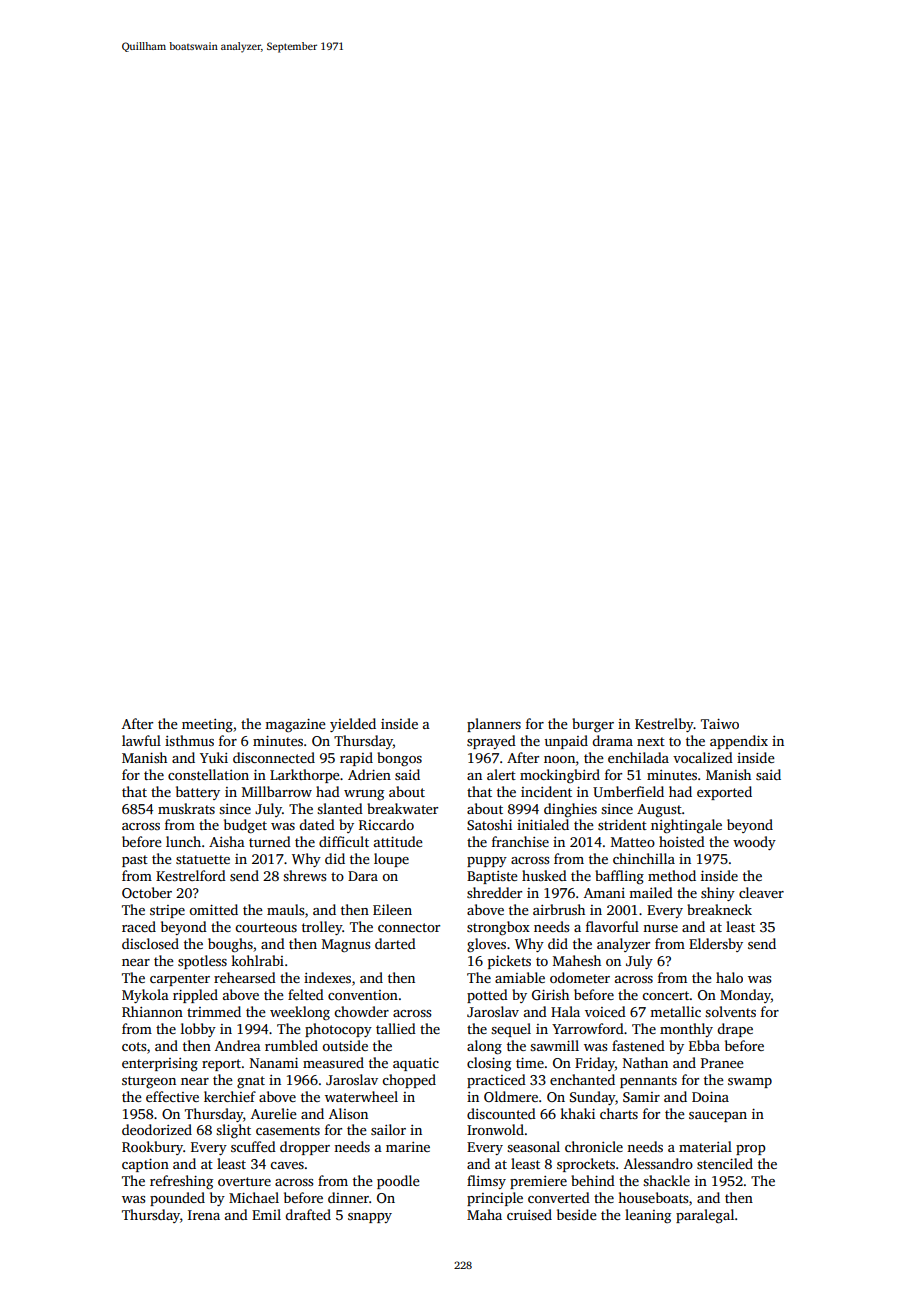 Image resolution: width=908 pixels, height=1316 pixels. What do you see at coordinates (395, 943) in the document?
I see `darted` at bounding box center [395, 943].
